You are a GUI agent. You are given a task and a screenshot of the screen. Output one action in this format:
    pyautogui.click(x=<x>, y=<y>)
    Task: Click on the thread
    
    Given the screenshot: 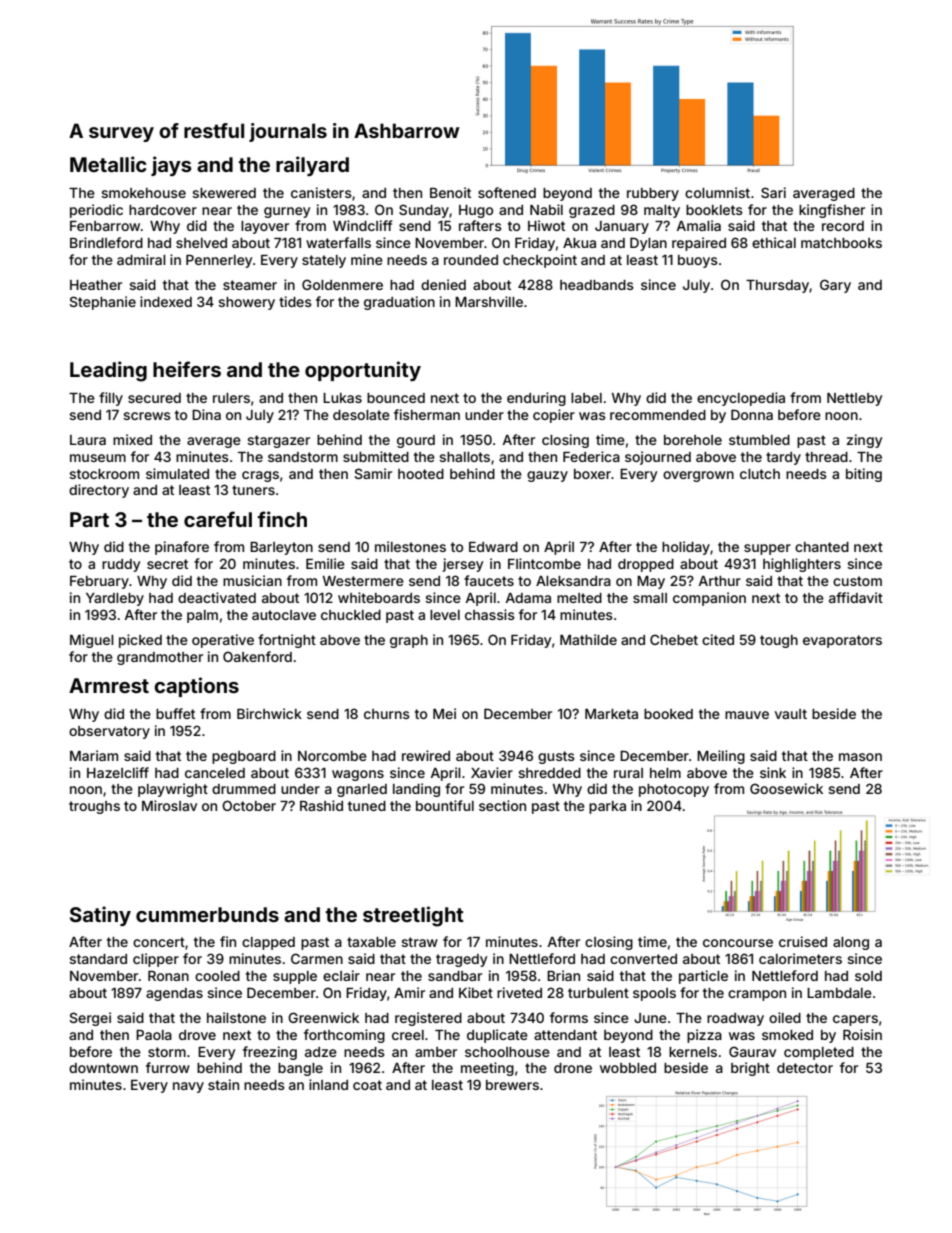 What is the action you would take?
    pyautogui.click(x=826, y=457)
